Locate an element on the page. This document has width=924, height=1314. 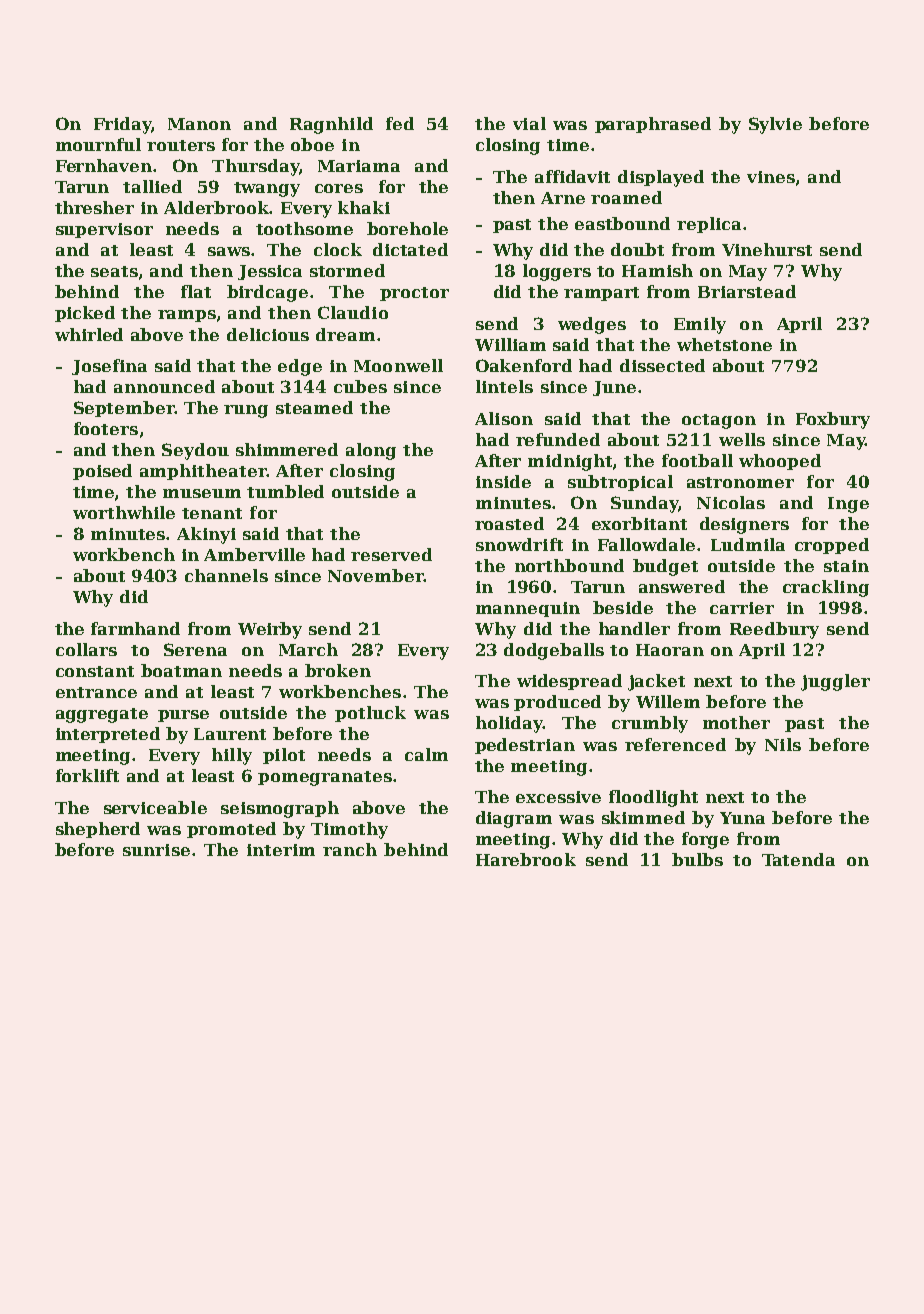
mournful is located at coordinates (98, 144).
